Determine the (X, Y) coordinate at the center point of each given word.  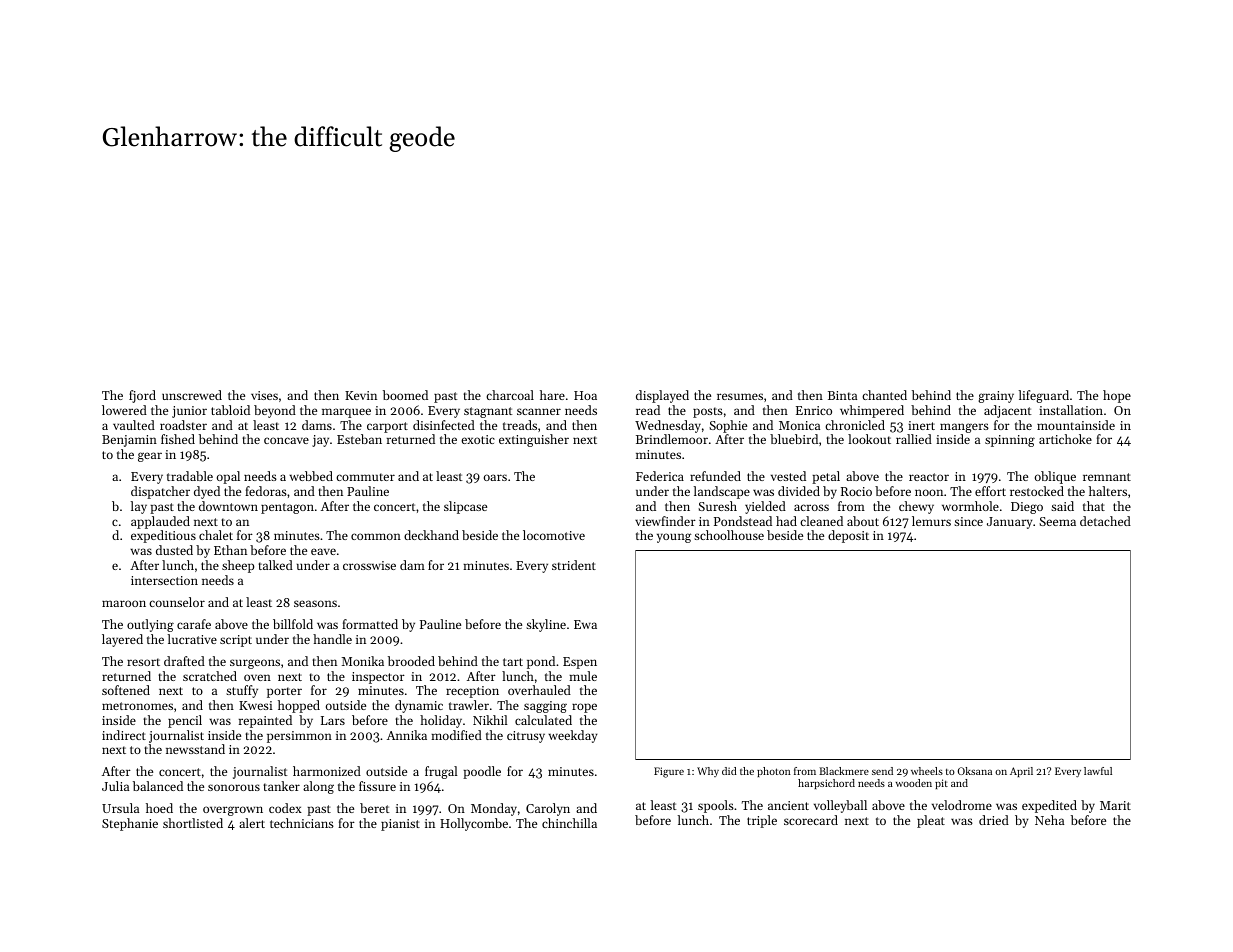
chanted (884, 395)
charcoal (510, 395)
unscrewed (192, 395)
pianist (400, 825)
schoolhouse (729, 535)
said (1062, 506)
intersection (164, 580)
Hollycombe (474, 824)
